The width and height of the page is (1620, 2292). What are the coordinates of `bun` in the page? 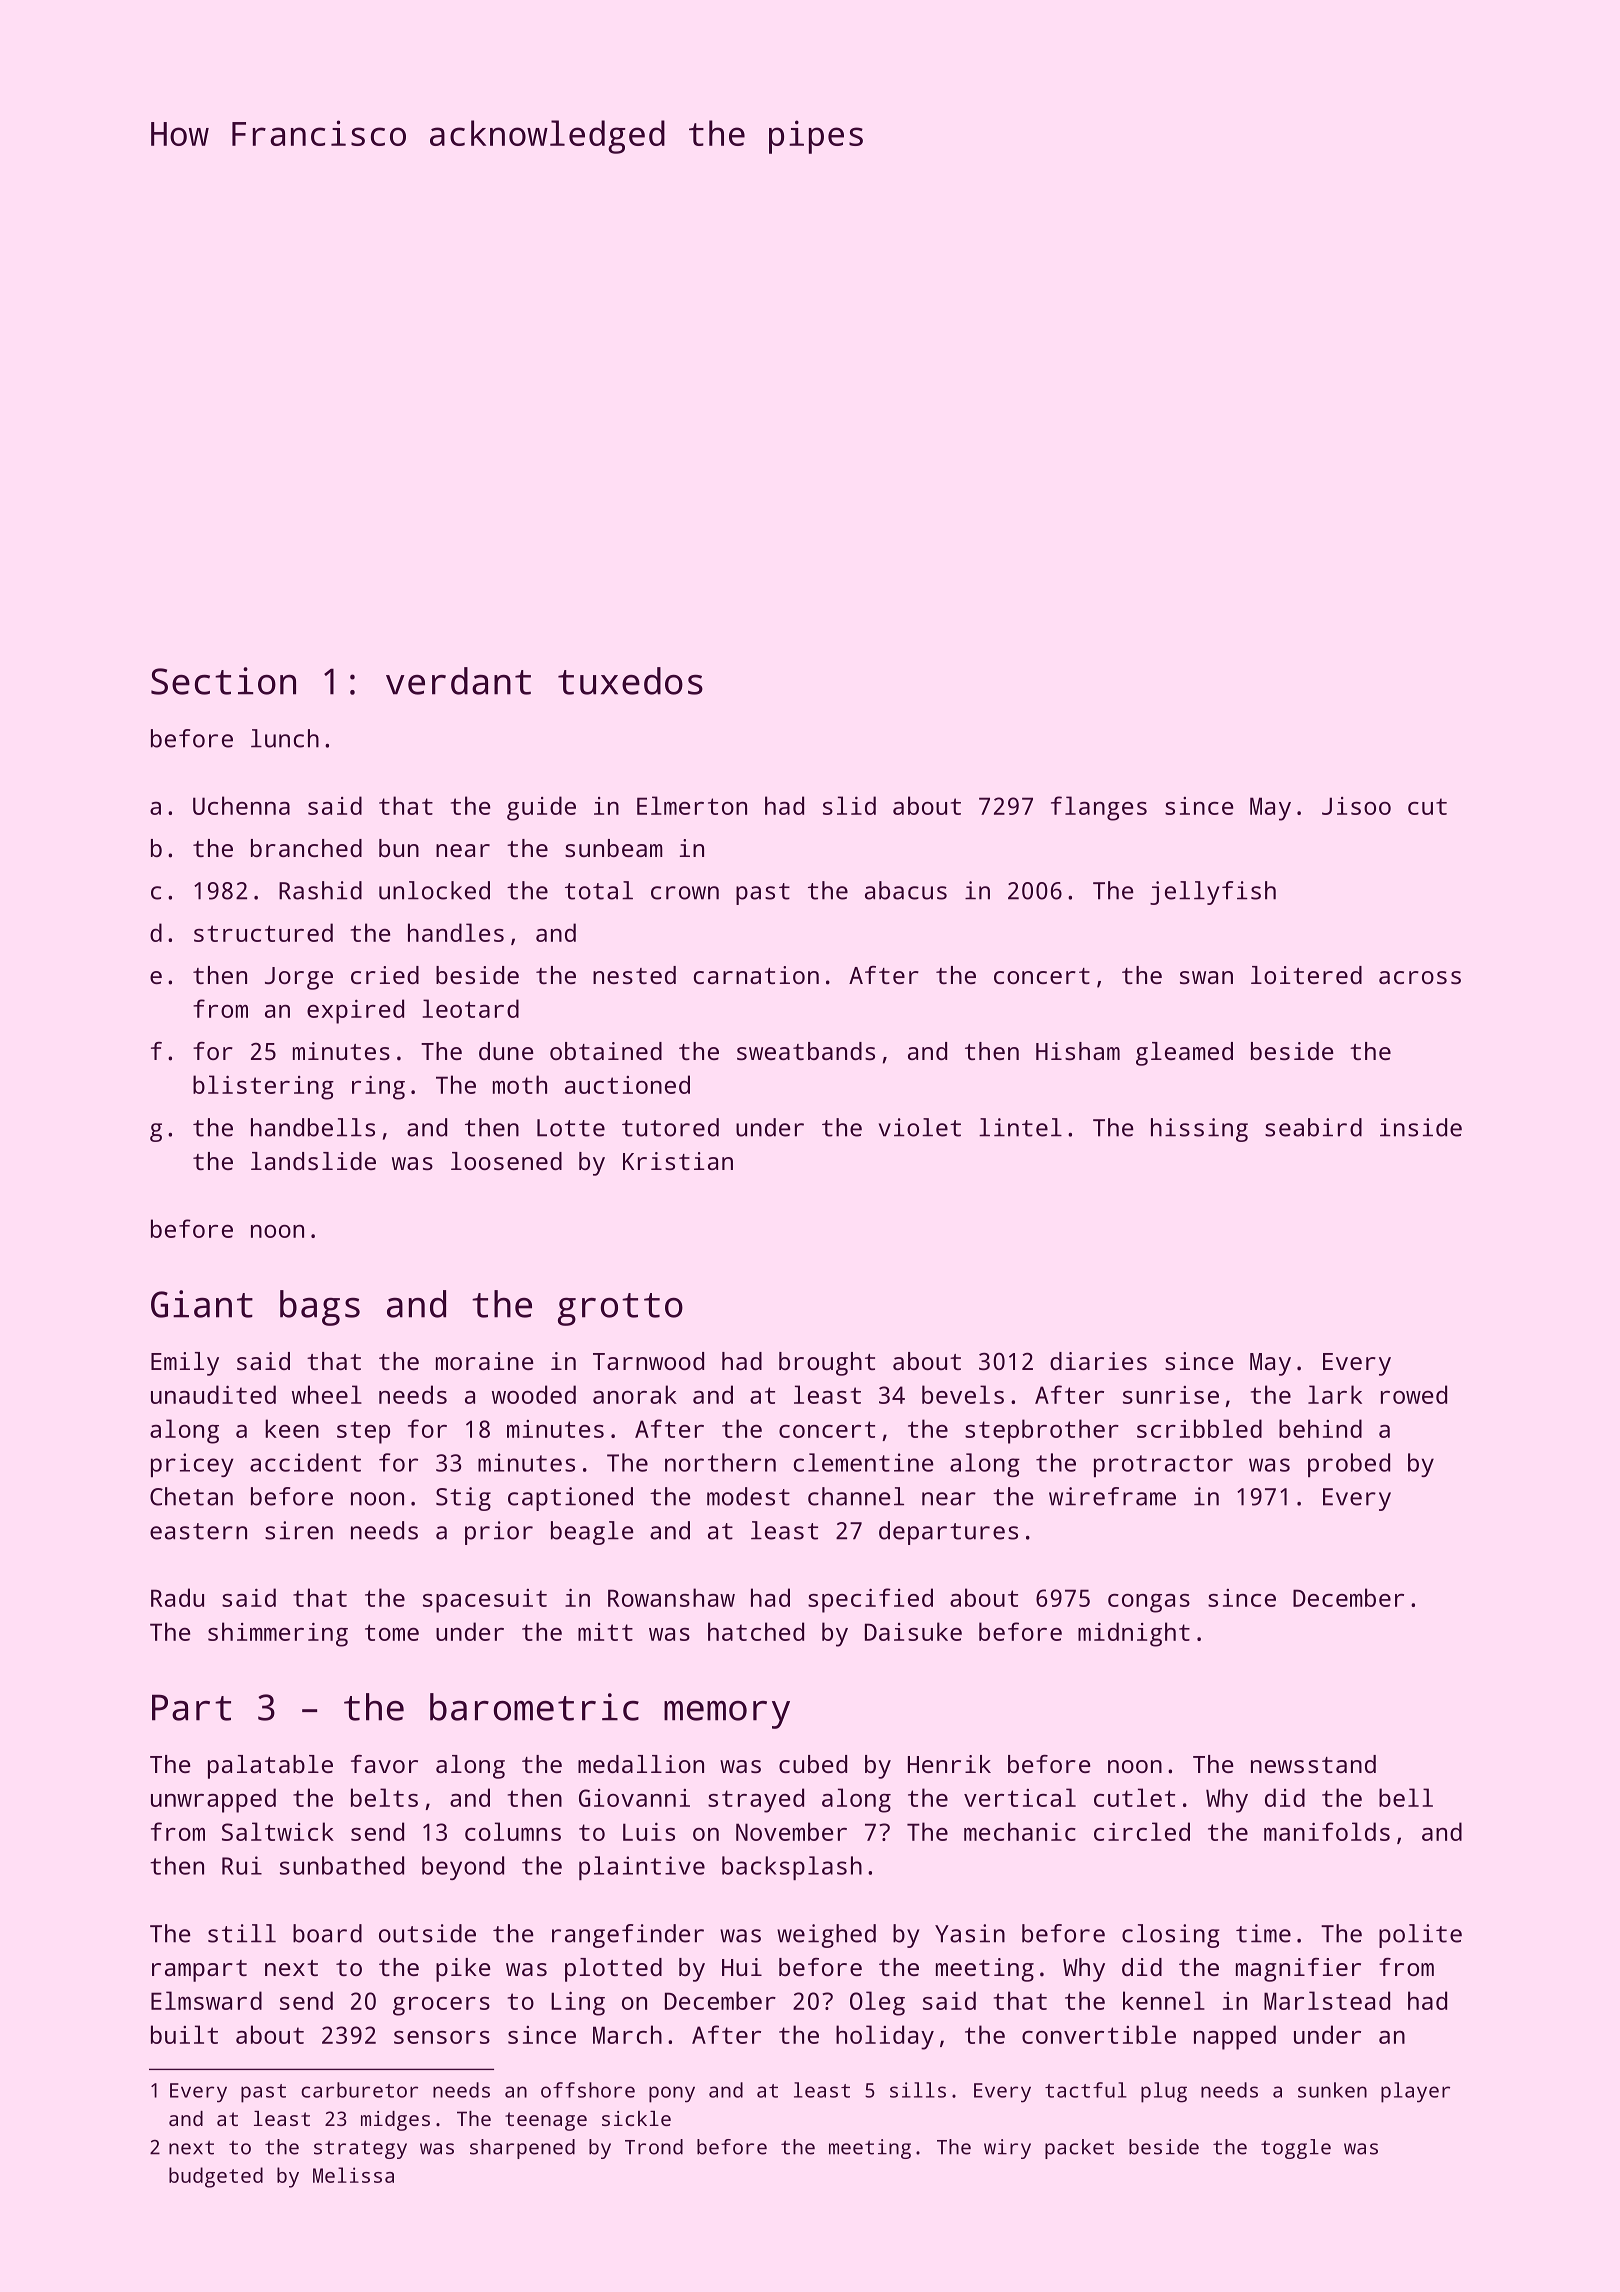 It's located at (399, 848).
